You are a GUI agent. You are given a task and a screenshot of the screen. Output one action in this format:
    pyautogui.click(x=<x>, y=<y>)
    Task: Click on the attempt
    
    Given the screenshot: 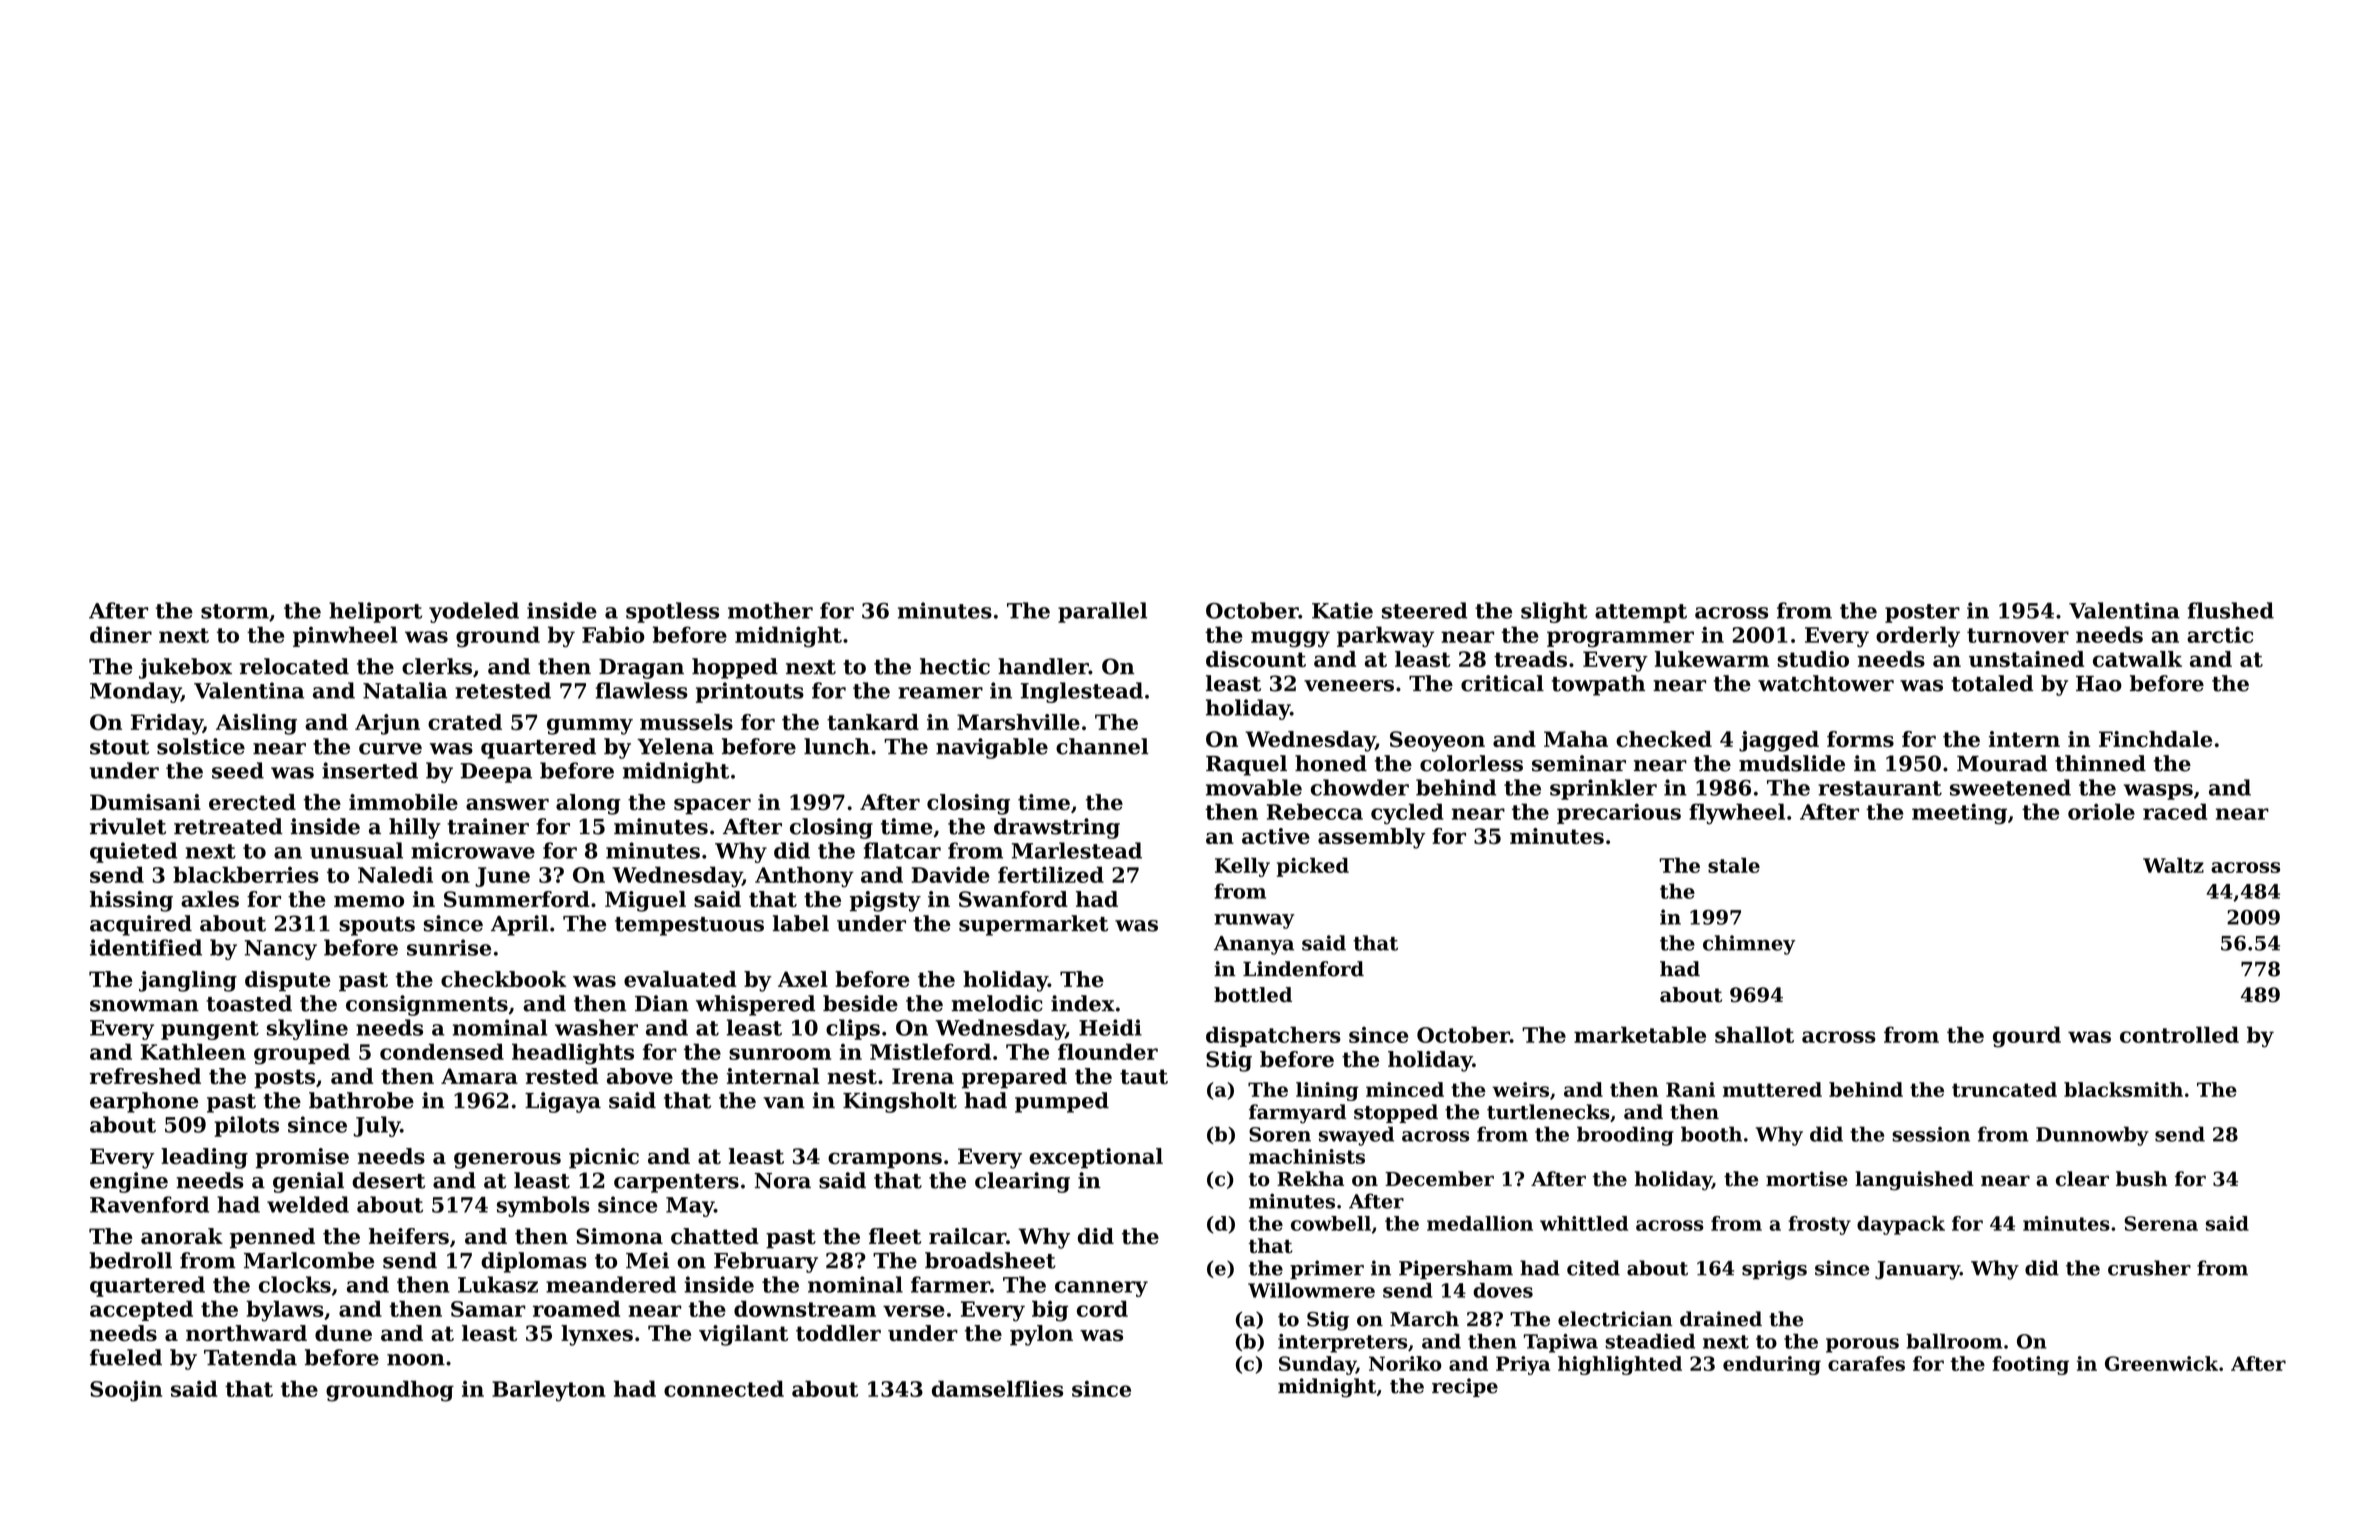 What is the action you would take?
    pyautogui.click(x=1641, y=613)
